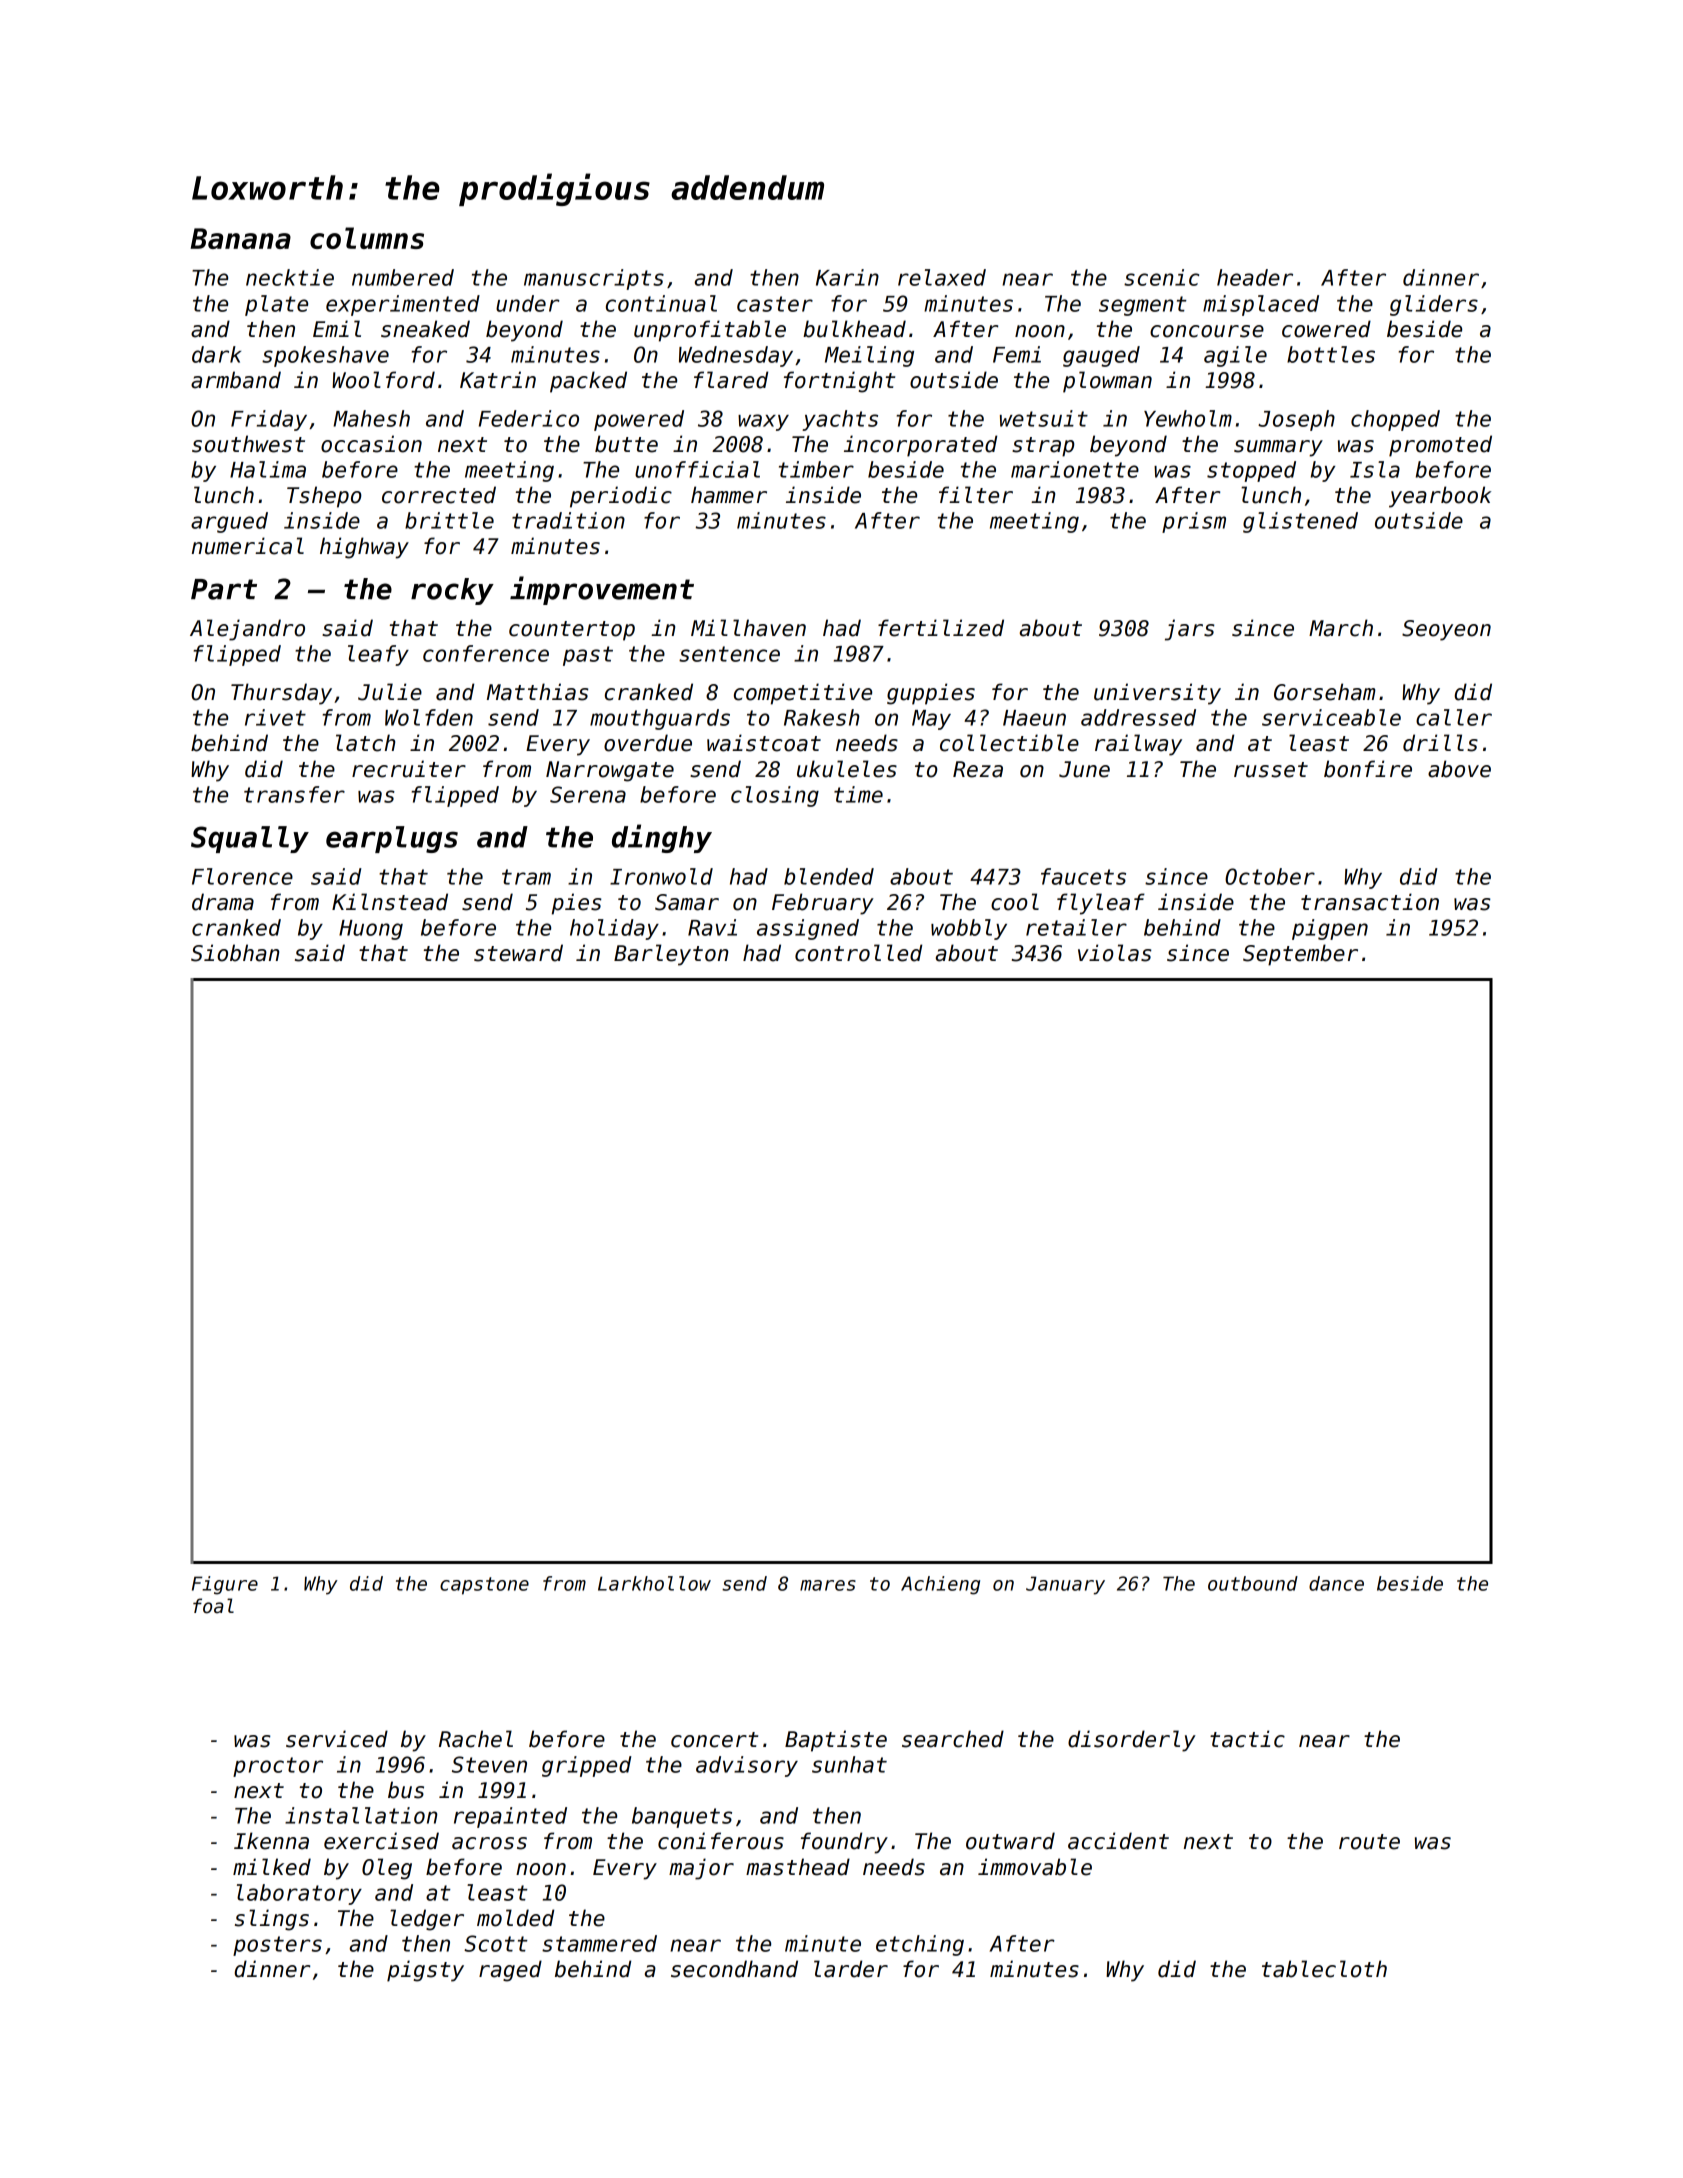 This image has width=1683, height=2178. What do you see at coordinates (734, 1969) in the image?
I see `secondhand` at bounding box center [734, 1969].
